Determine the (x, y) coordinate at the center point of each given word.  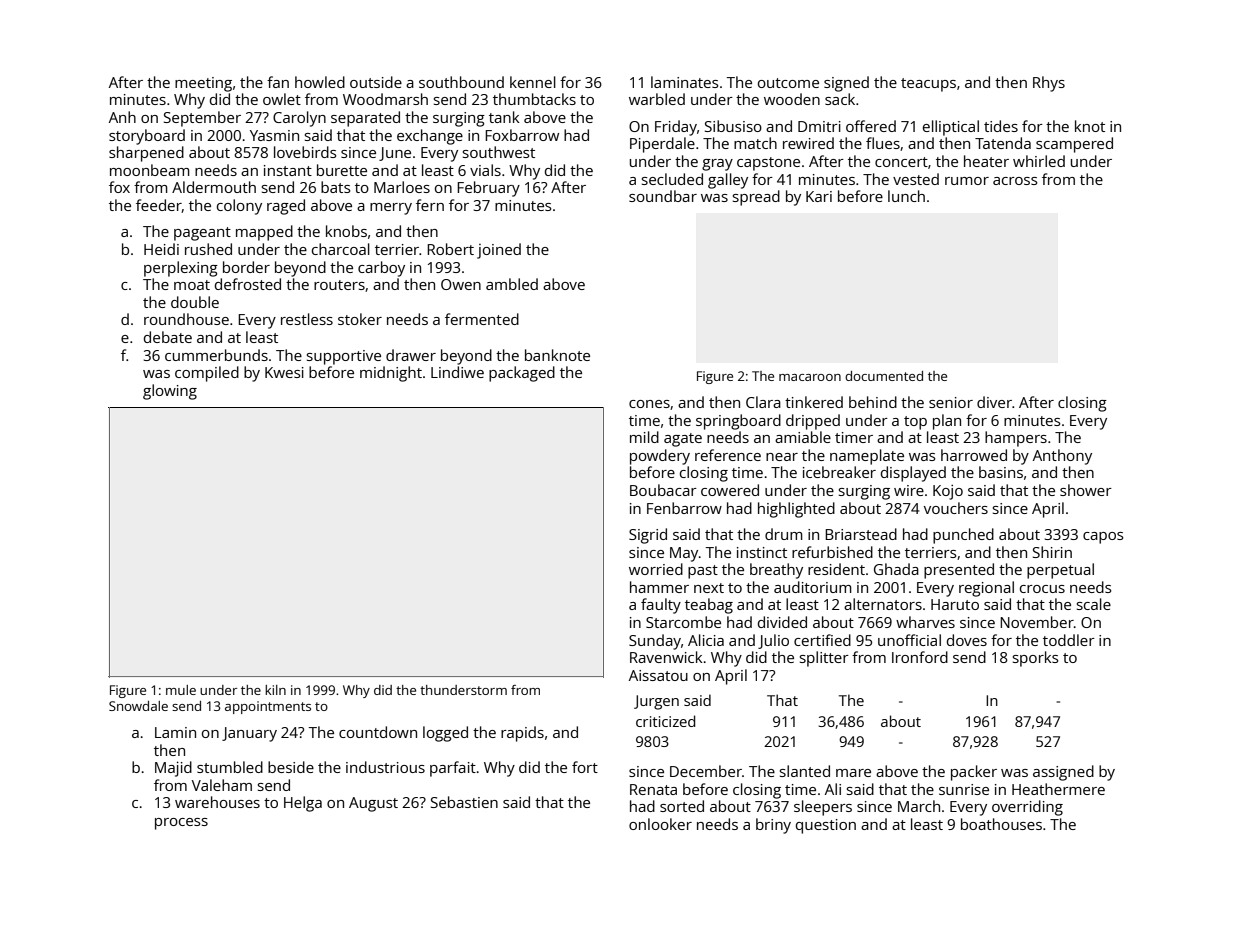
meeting (203, 84)
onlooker (660, 824)
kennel (533, 82)
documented (884, 376)
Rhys (1049, 84)
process (181, 824)
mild (644, 437)
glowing (170, 392)
